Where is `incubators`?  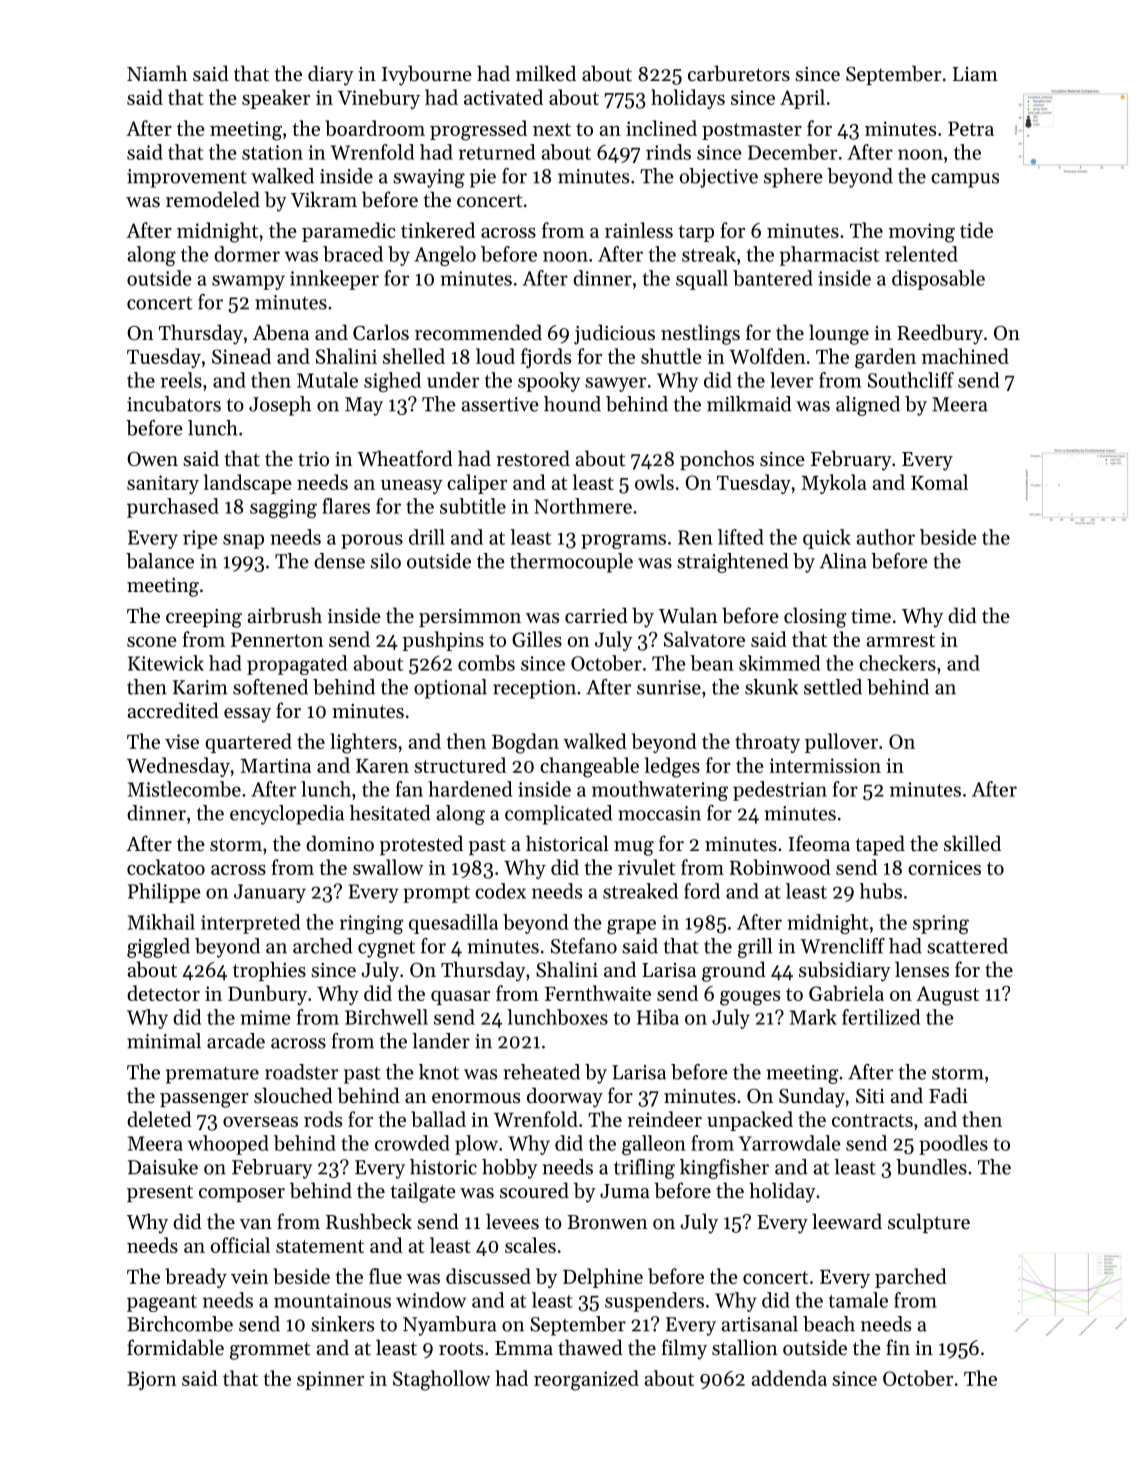
incubators is located at coordinates (174, 404).
